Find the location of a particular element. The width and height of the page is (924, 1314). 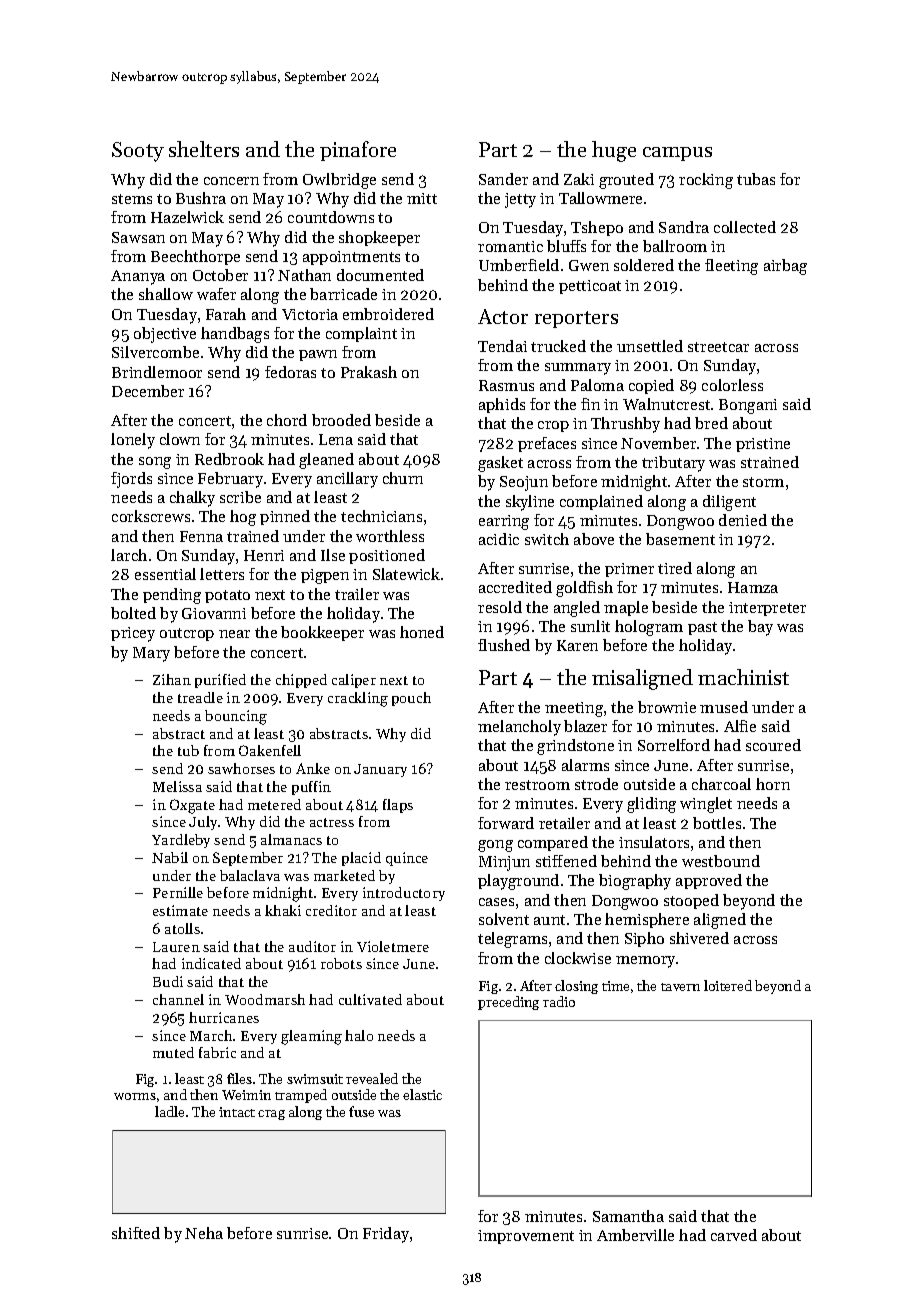

metered is located at coordinates (274, 804).
